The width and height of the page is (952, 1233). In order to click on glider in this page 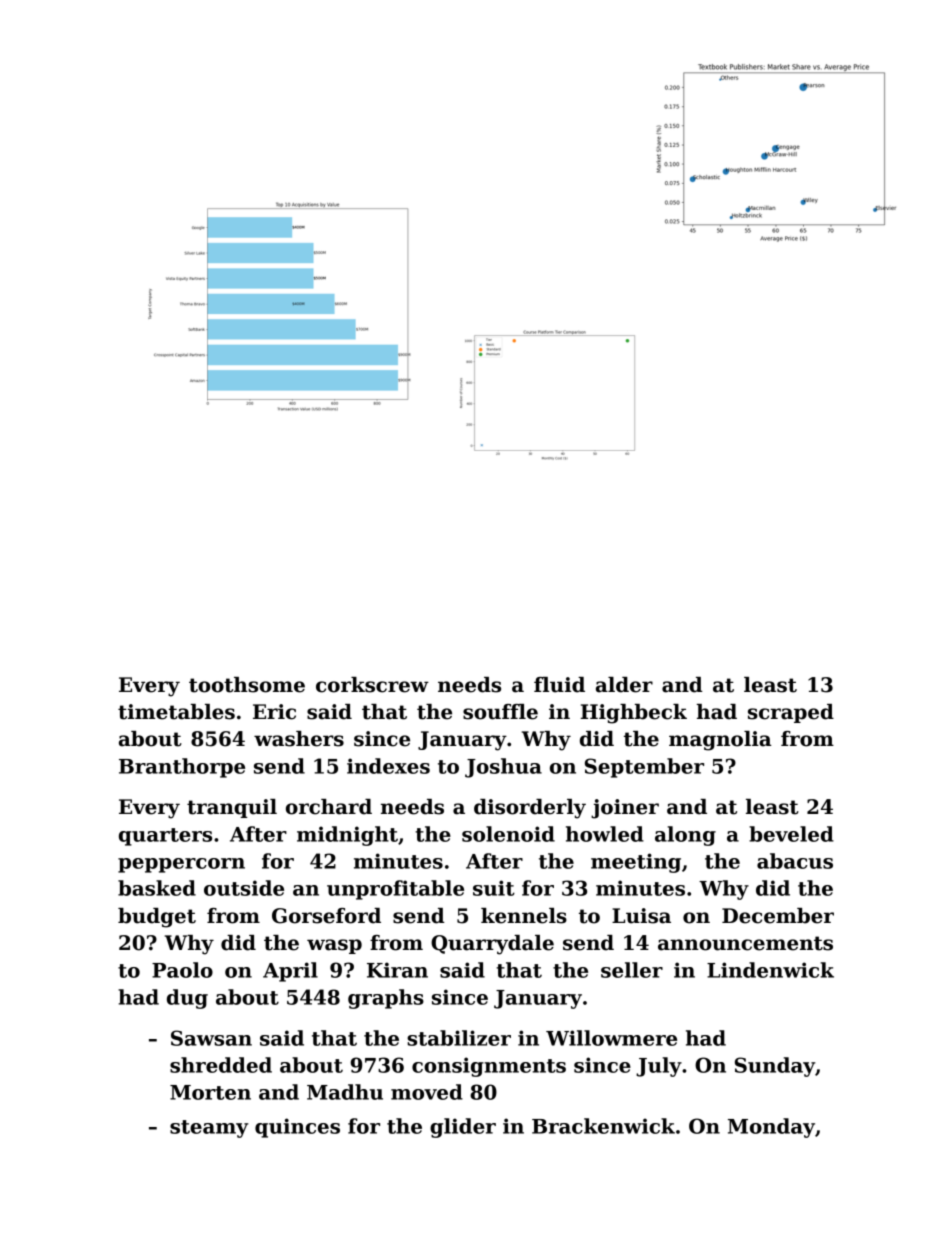, I will do `click(463, 1128)`.
